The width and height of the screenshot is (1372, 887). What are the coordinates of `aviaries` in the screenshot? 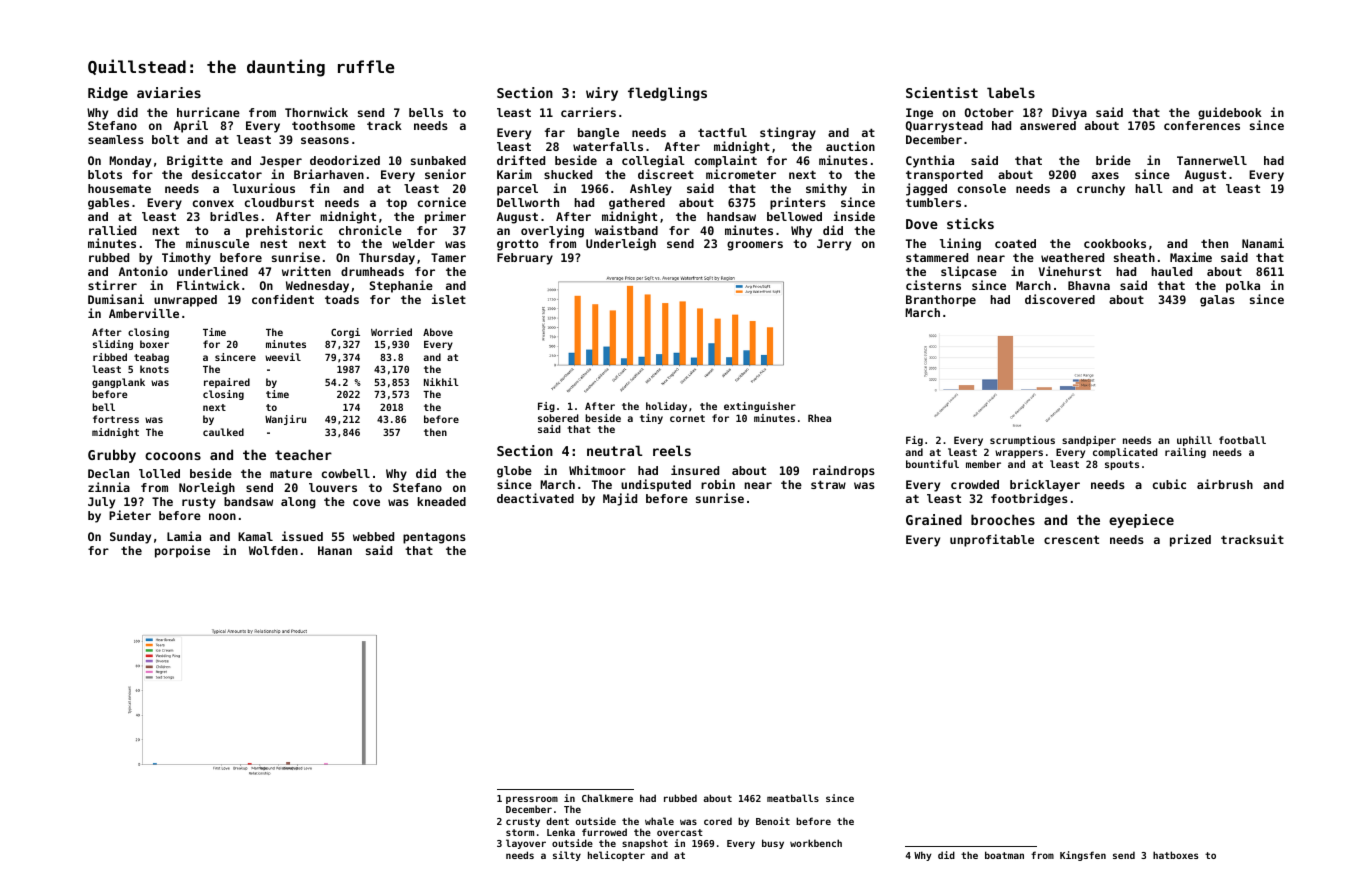 It's located at (169, 92).
